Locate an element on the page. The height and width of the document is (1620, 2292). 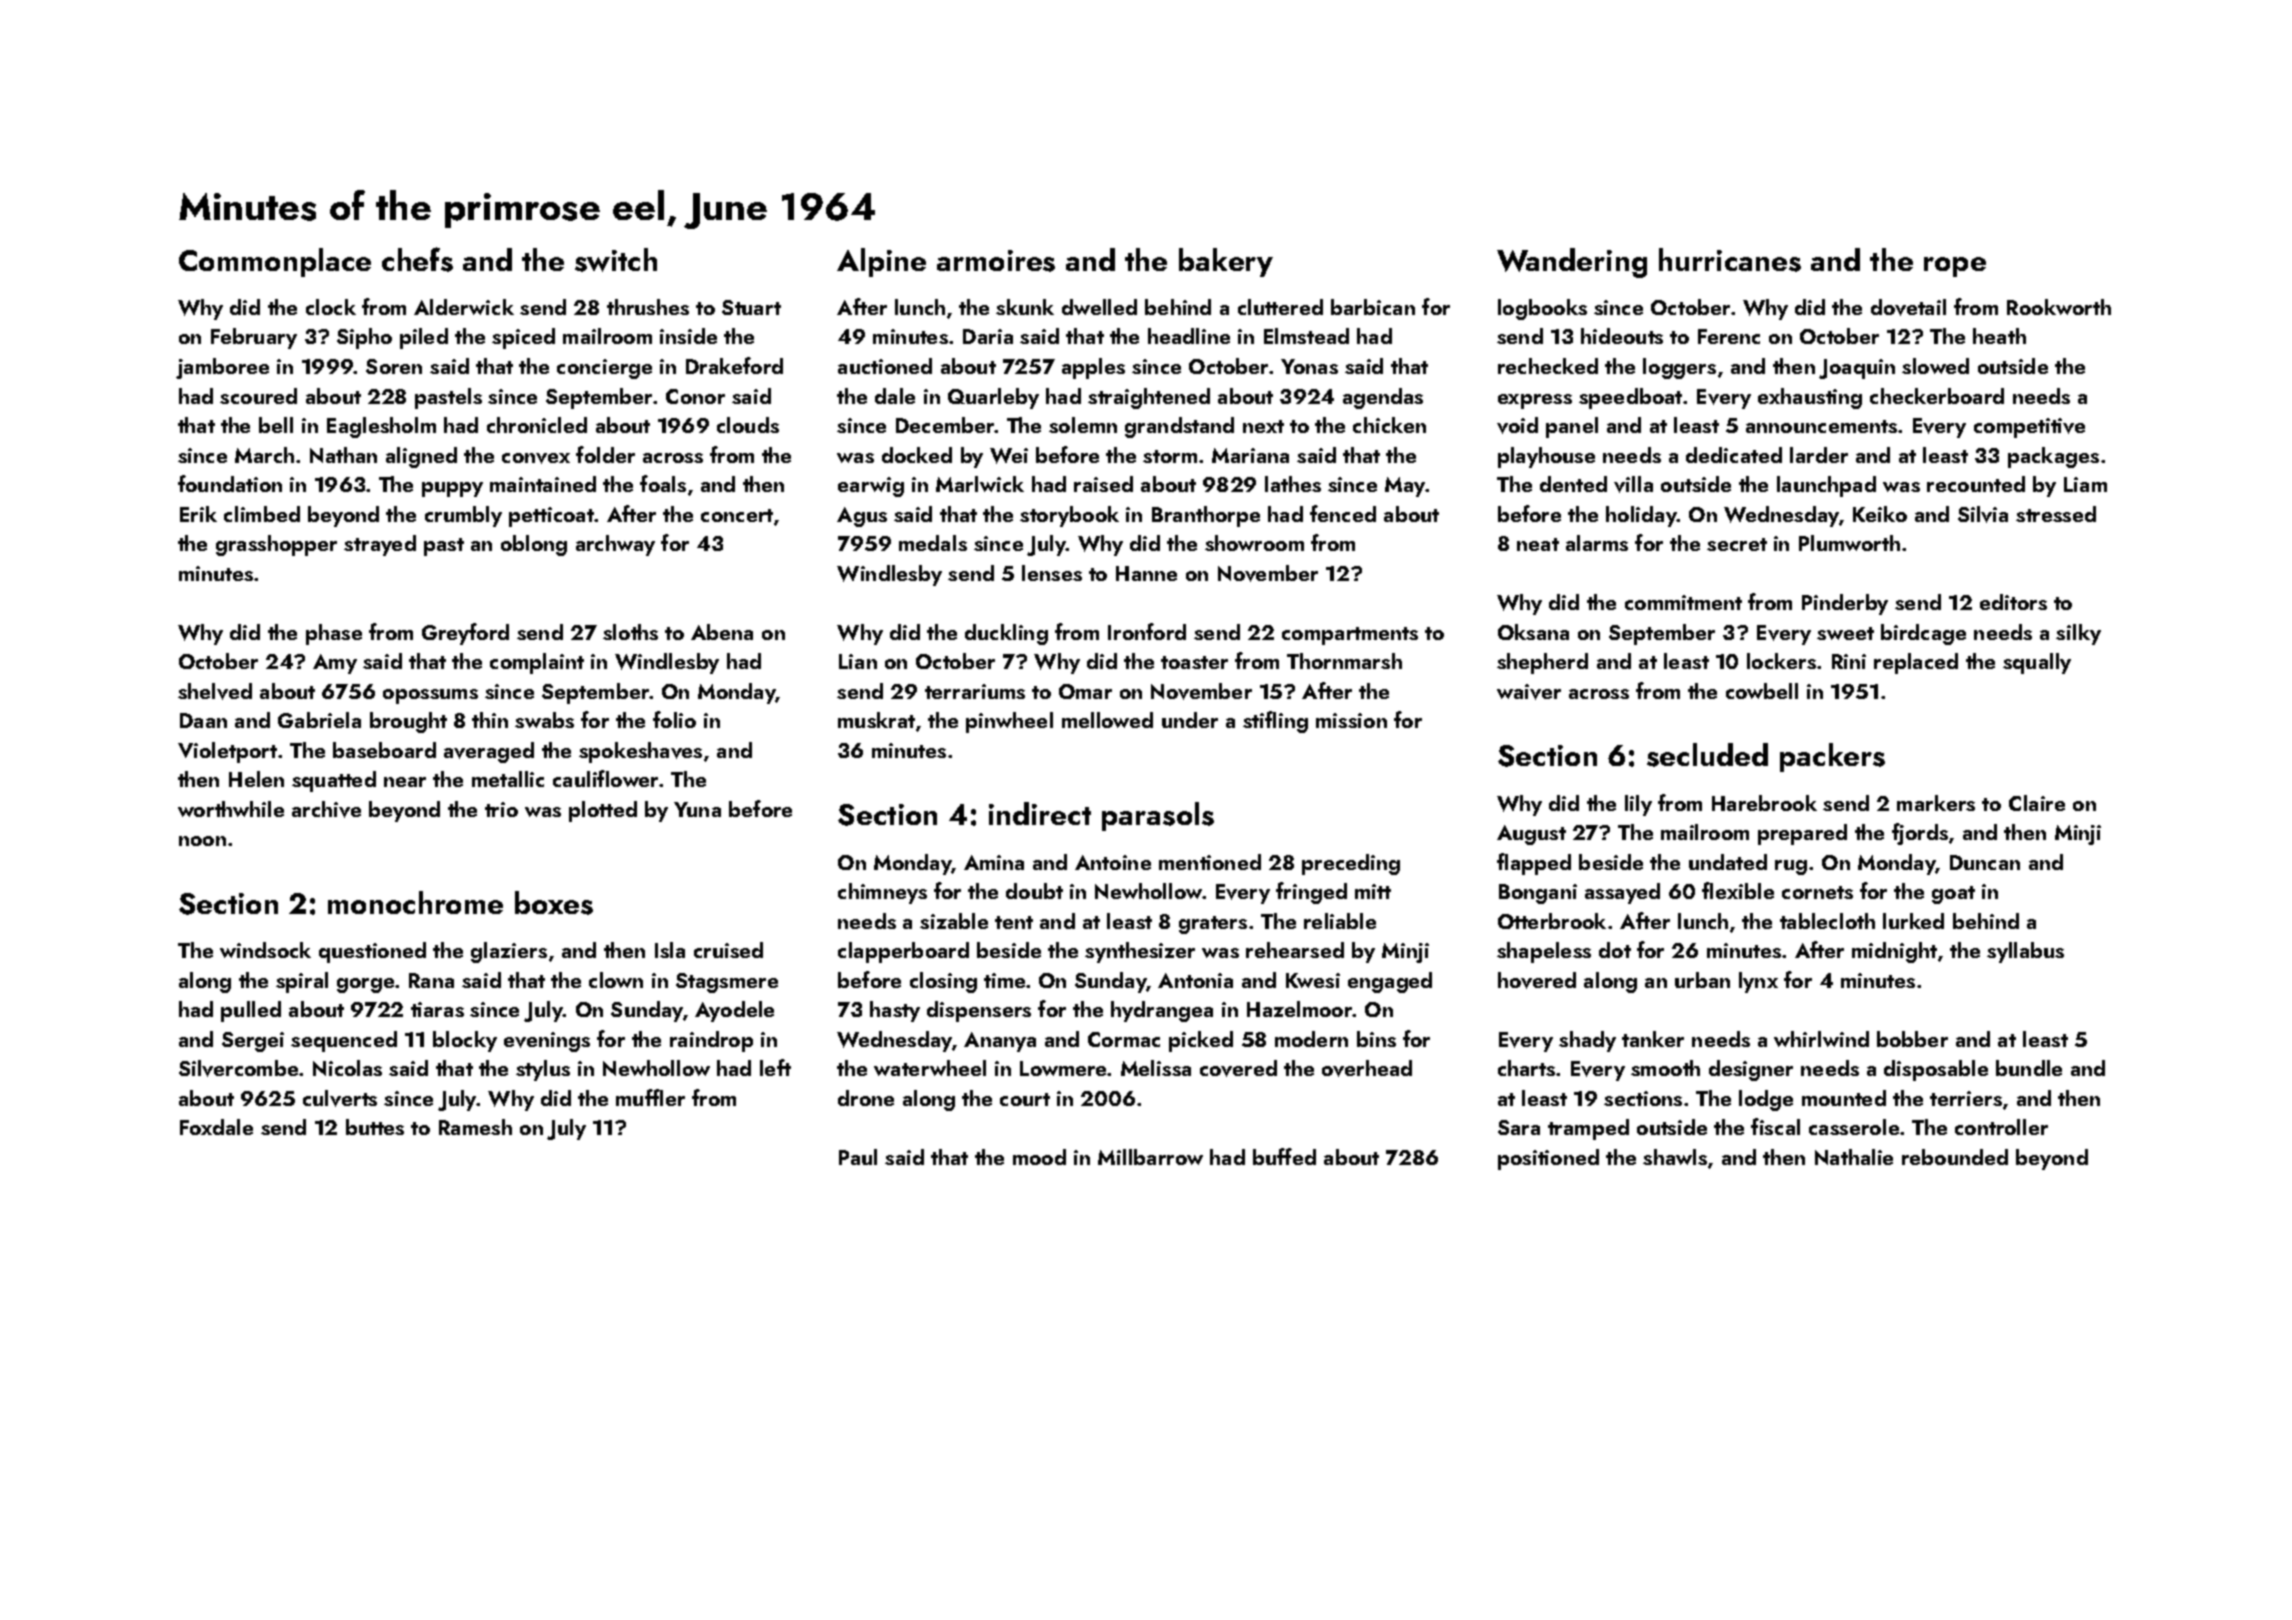
midnight is located at coordinates (1894, 952).
